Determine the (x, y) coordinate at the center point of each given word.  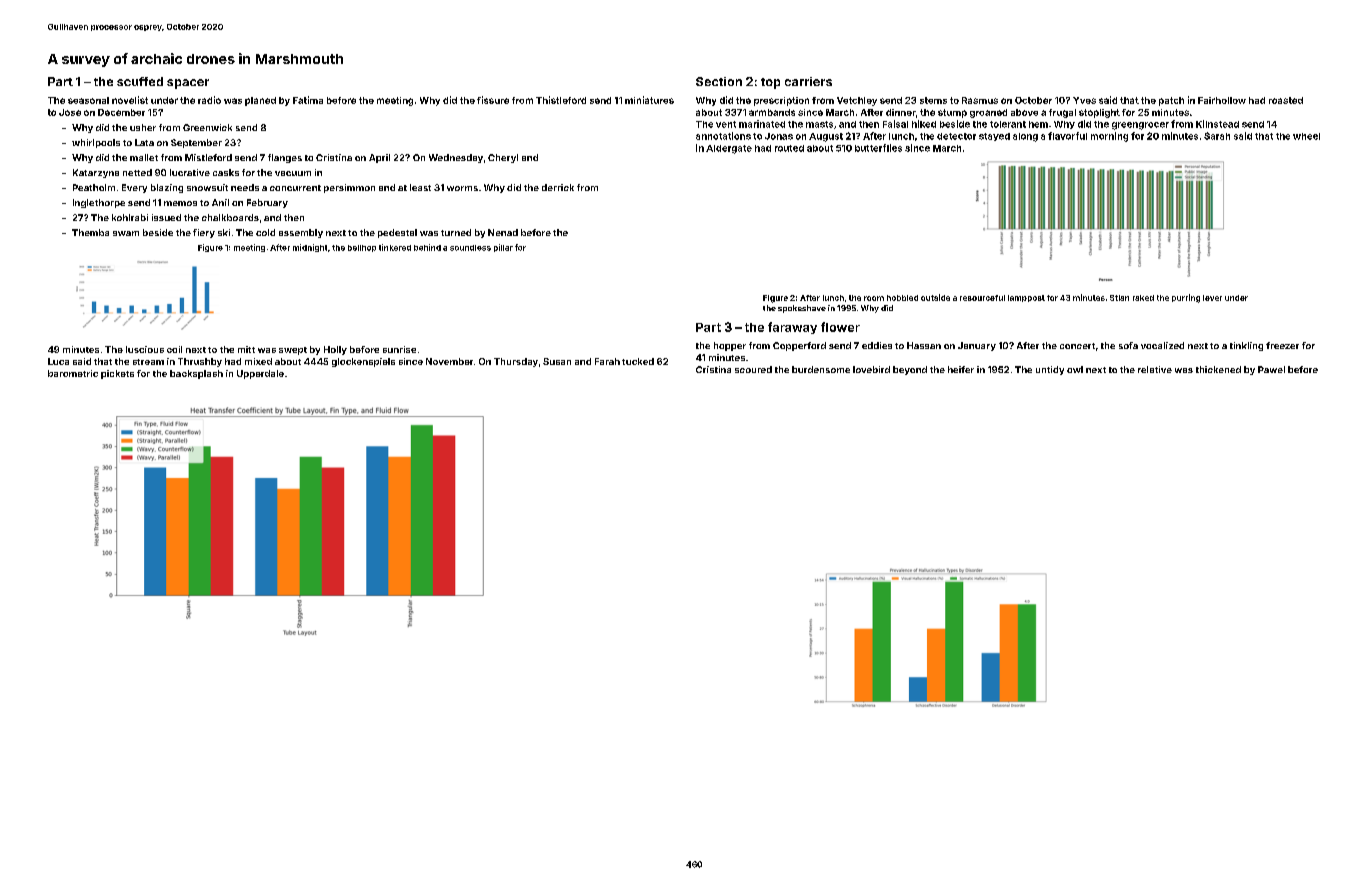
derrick (558, 187)
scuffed (140, 81)
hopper (730, 346)
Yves (1084, 100)
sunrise (399, 349)
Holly (335, 350)
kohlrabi (130, 217)
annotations (723, 136)
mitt (246, 349)
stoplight (1099, 113)
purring (1186, 298)
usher (143, 127)
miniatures (649, 100)
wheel (1306, 136)
